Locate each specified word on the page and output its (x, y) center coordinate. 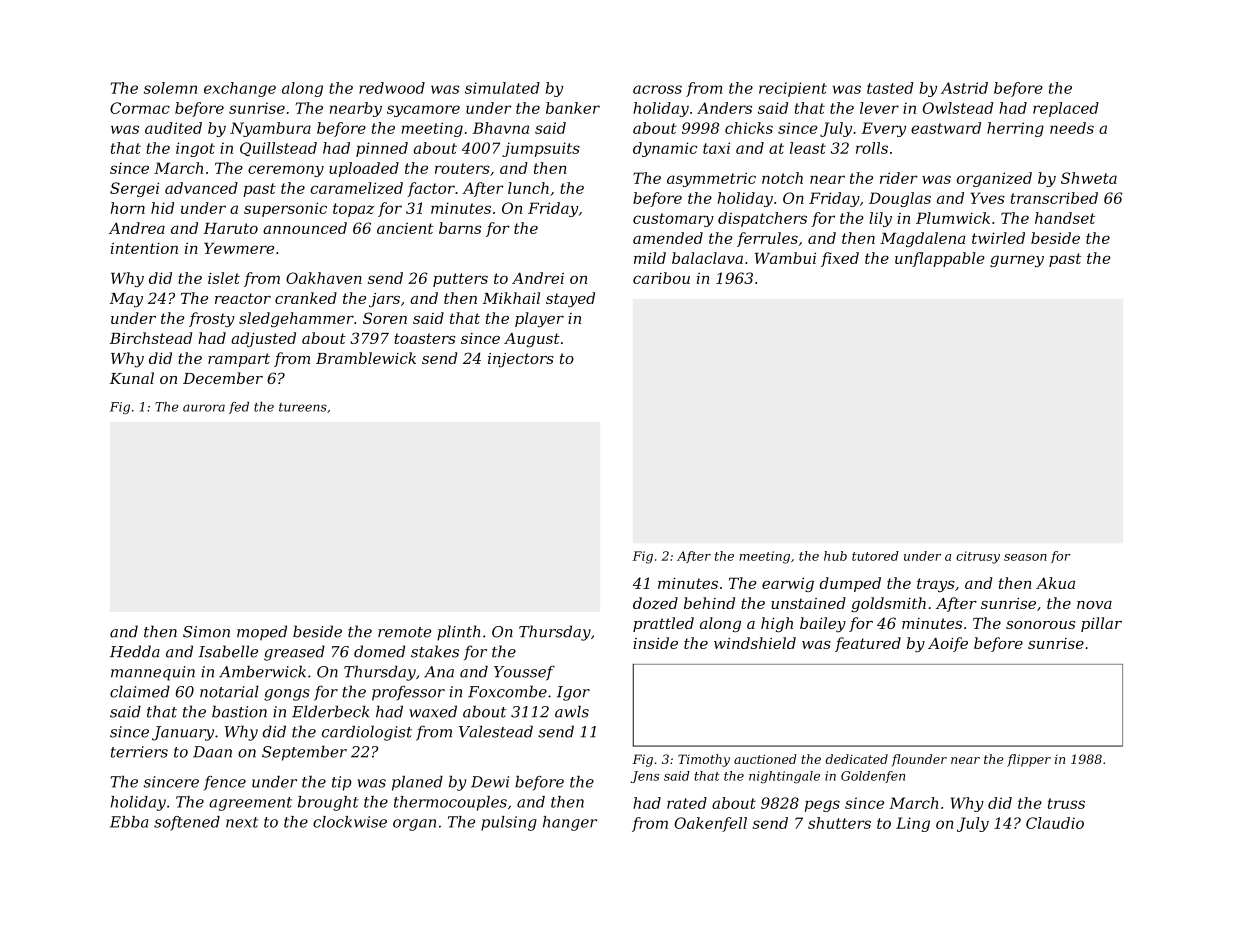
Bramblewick (366, 358)
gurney (1017, 261)
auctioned (765, 759)
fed (239, 408)
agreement (250, 804)
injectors (521, 360)
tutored (875, 556)
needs (1072, 128)
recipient (793, 89)
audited (173, 128)
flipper (1029, 760)
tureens (303, 407)
